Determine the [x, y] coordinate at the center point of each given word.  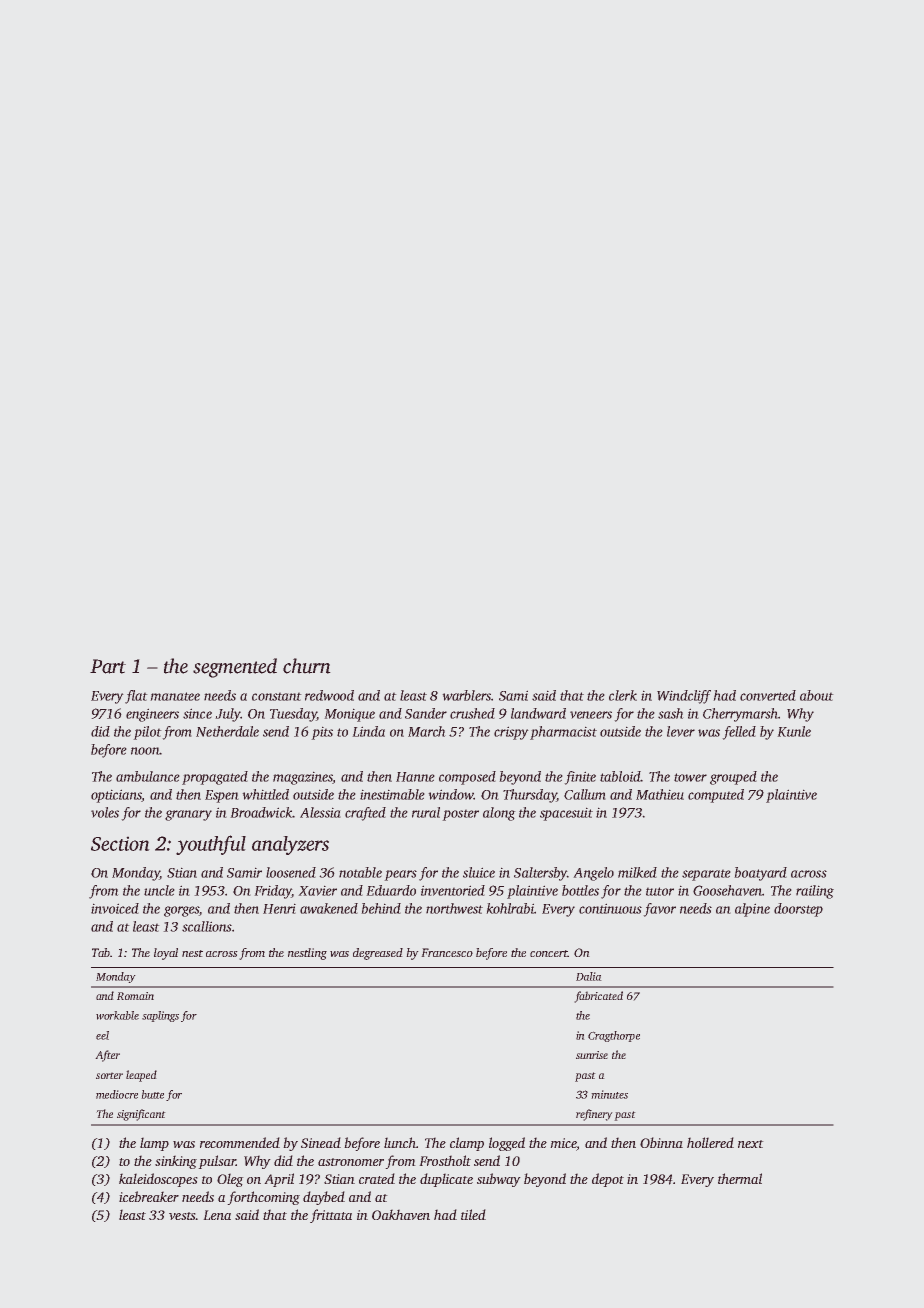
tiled [473, 1214]
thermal [740, 1178]
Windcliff [684, 697]
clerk [623, 695]
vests [182, 1216]
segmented [235, 668]
